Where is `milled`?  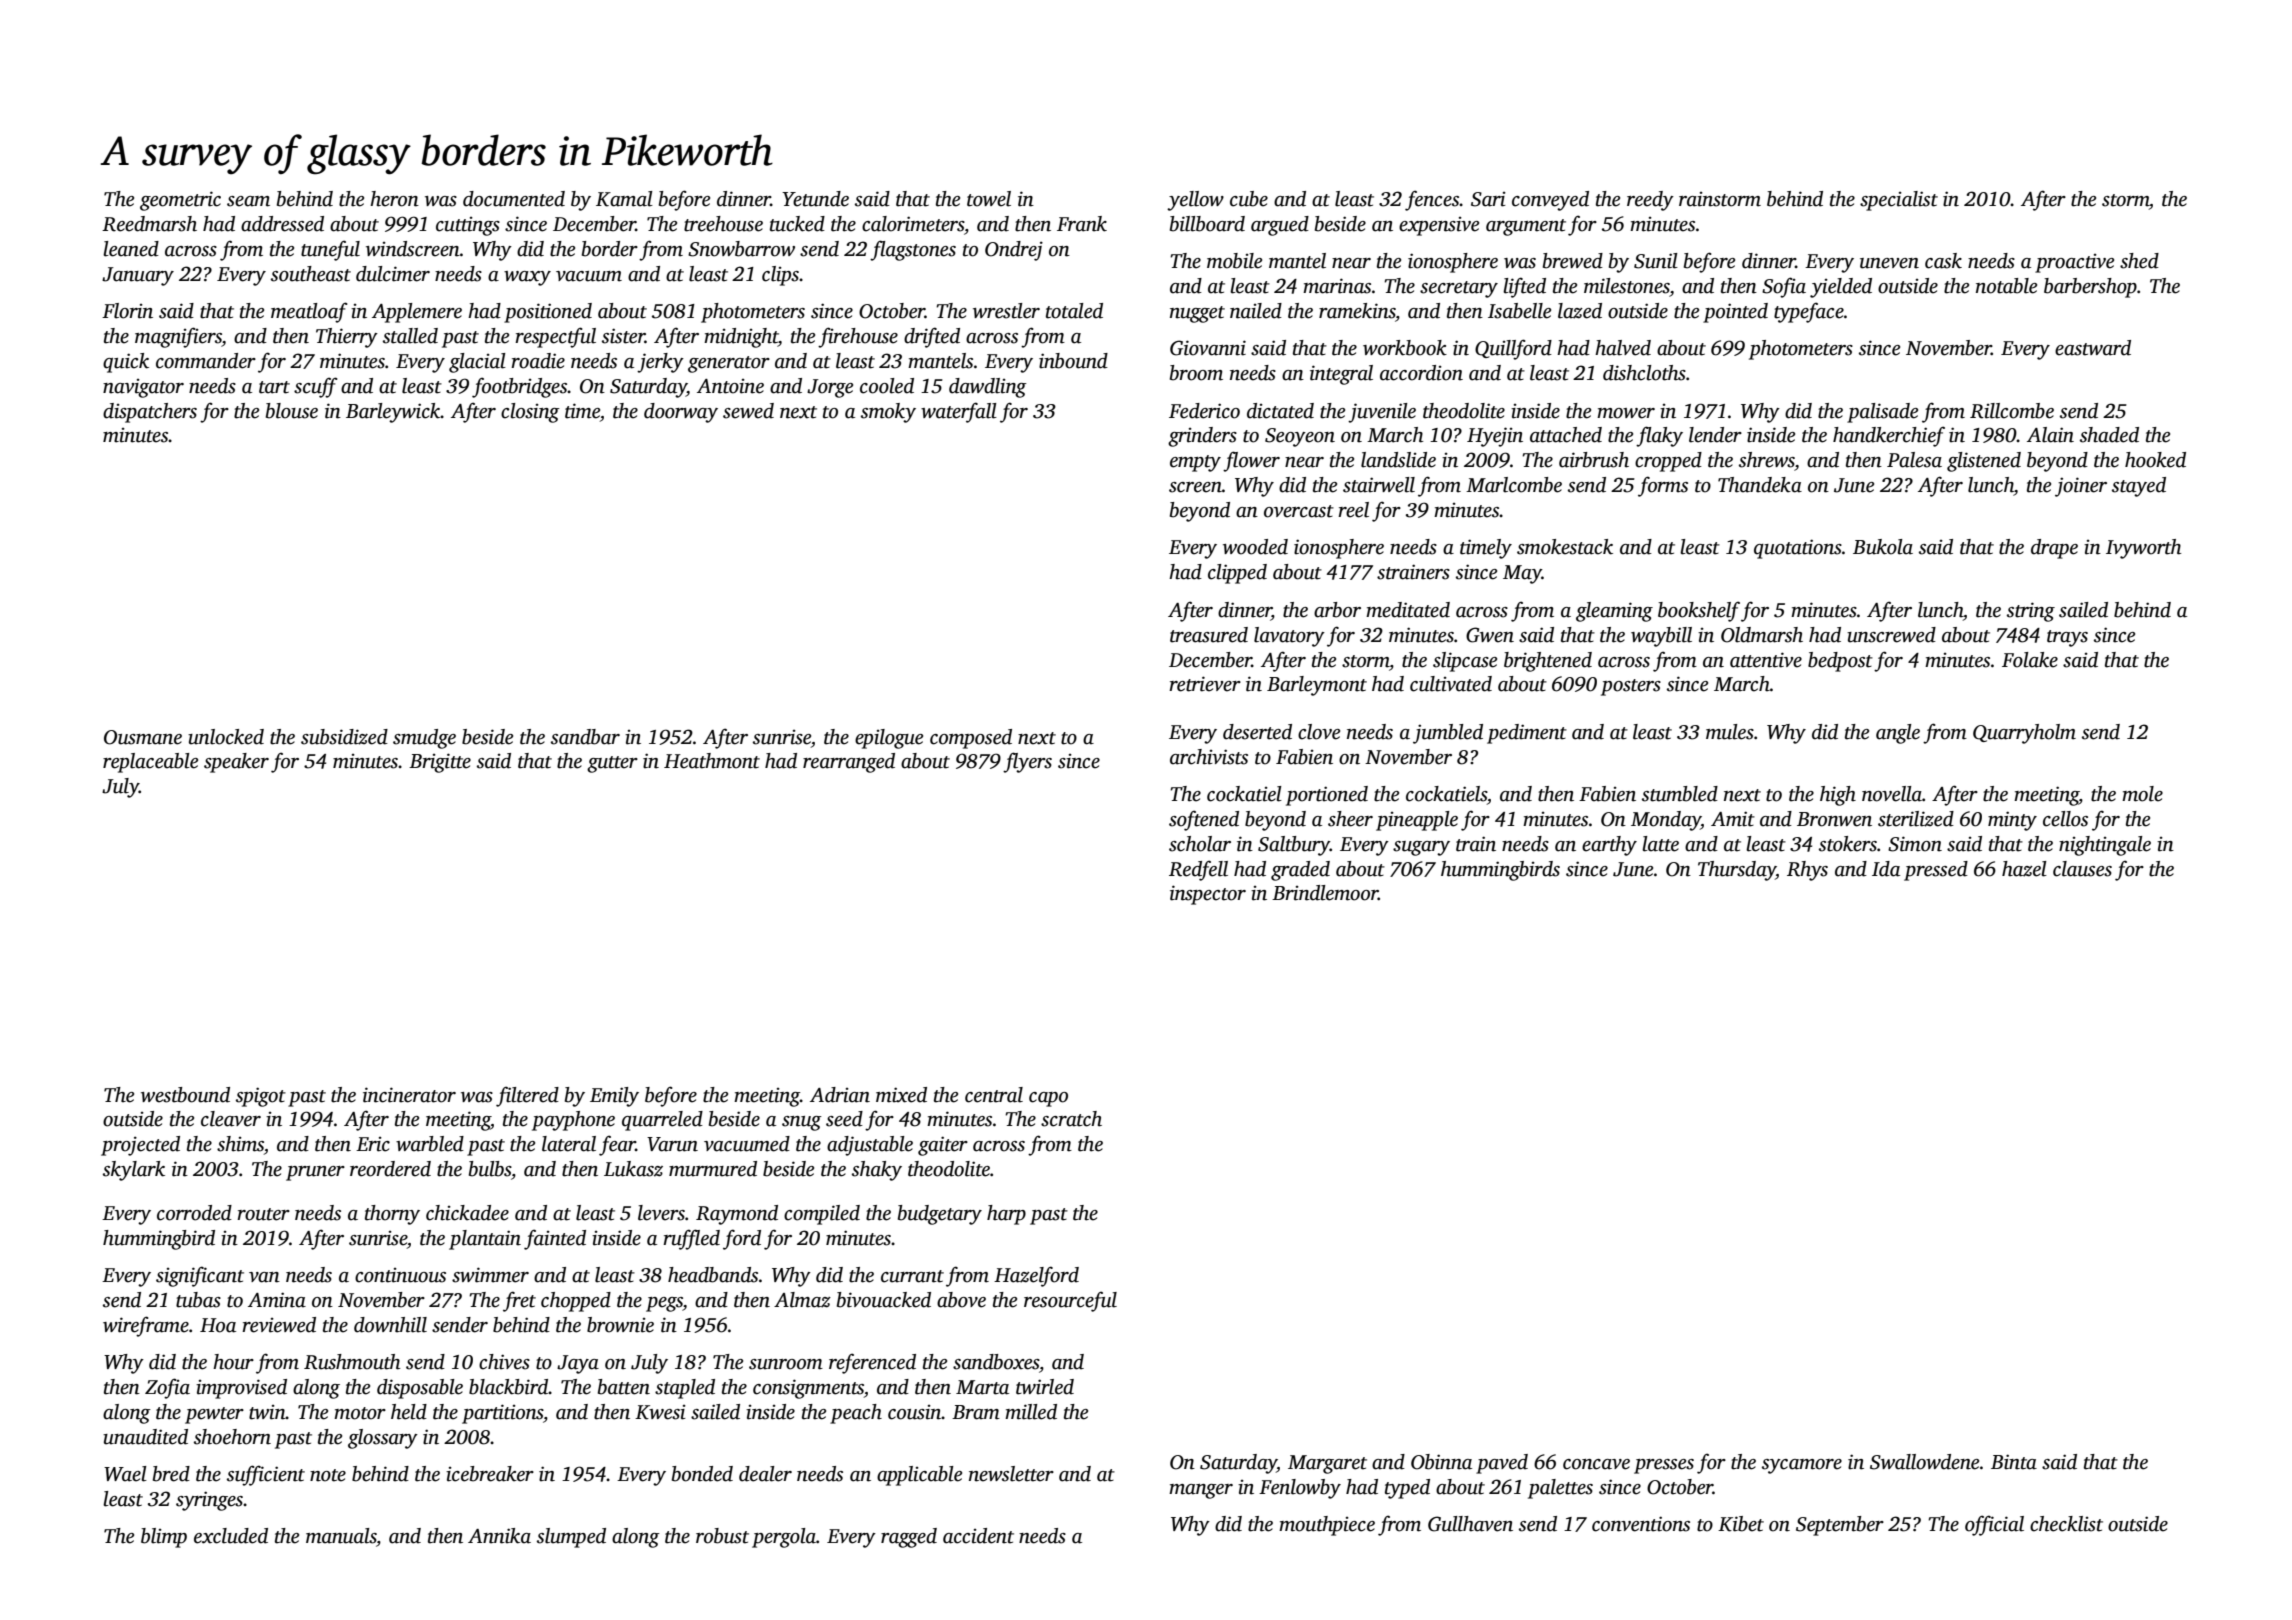
milled is located at coordinates (1031, 1412).
